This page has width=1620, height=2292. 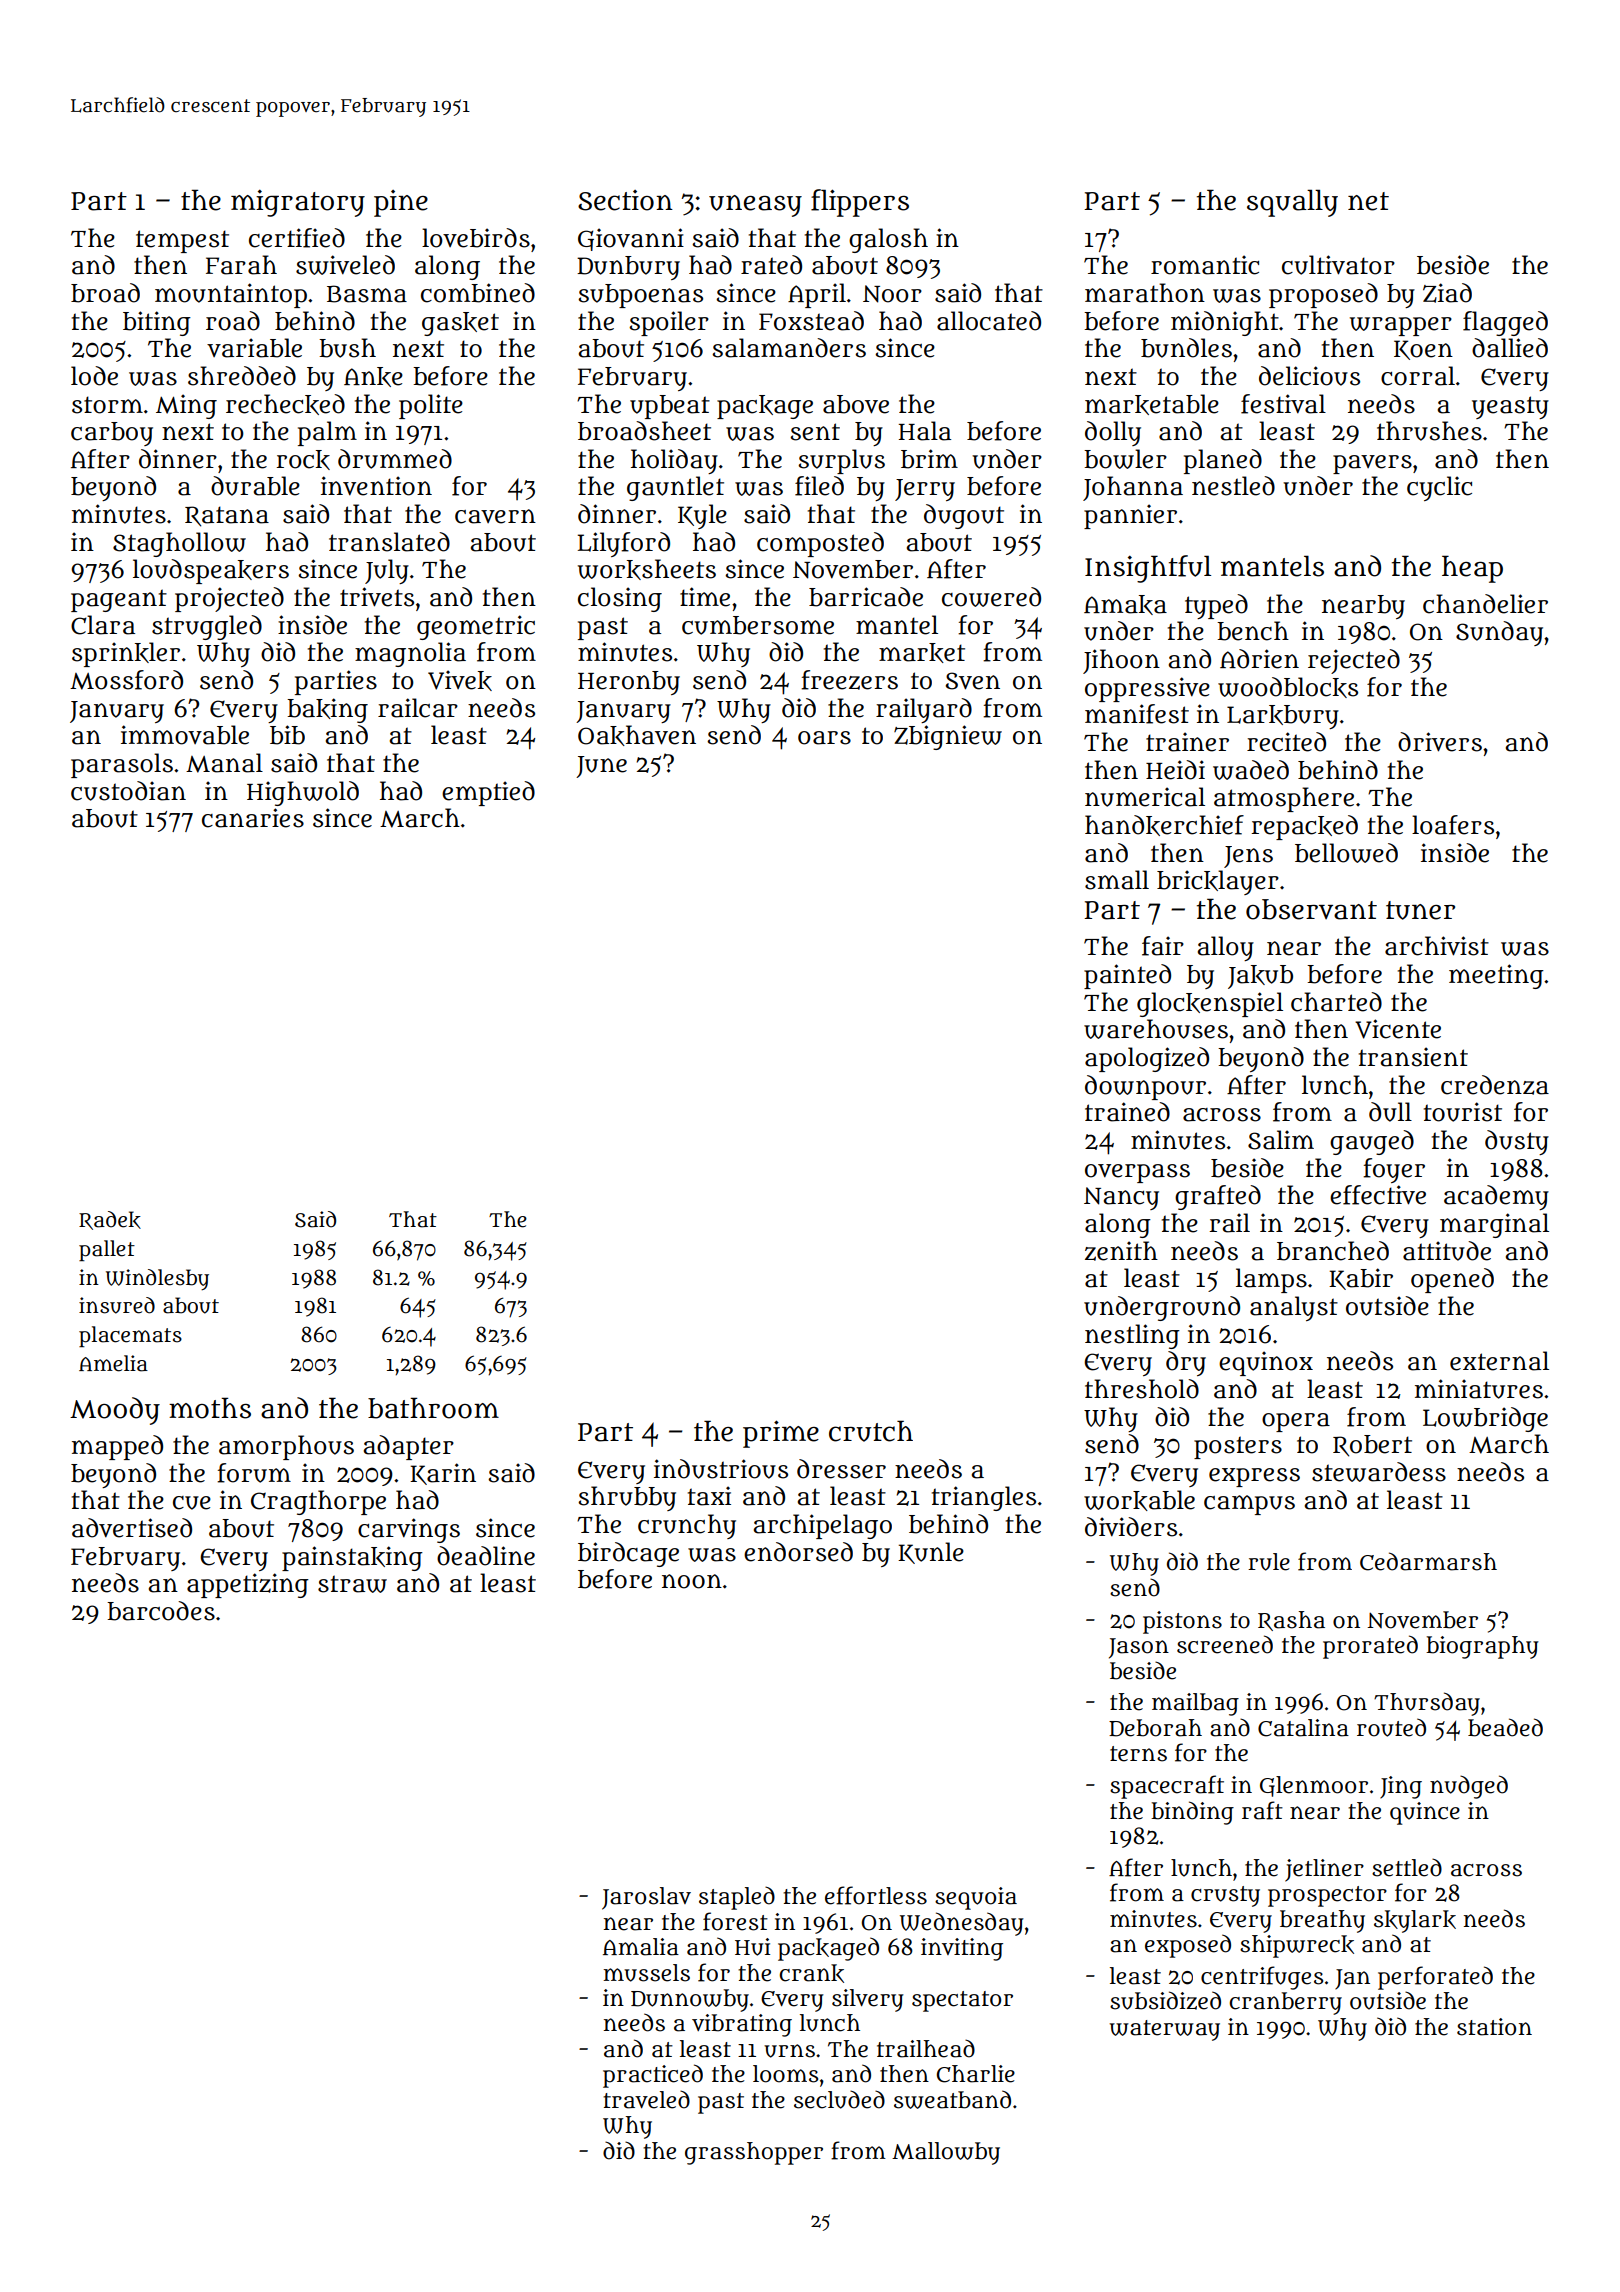 I want to click on shrubby, so click(x=627, y=1498).
